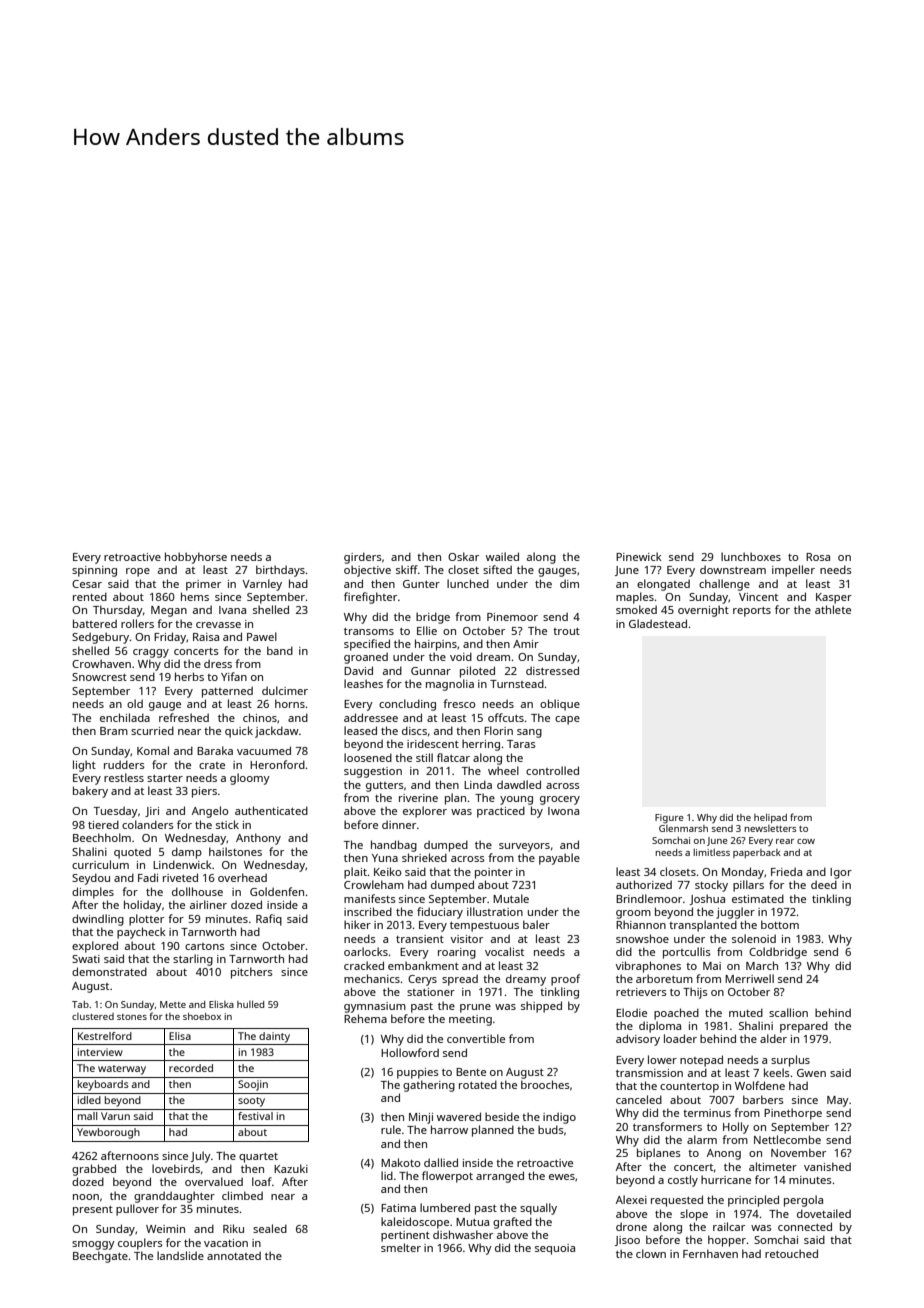 The width and height of the document is (924, 1308). Describe the element at coordinates (541, 1007) in the document. I see `shipped` at that location.
